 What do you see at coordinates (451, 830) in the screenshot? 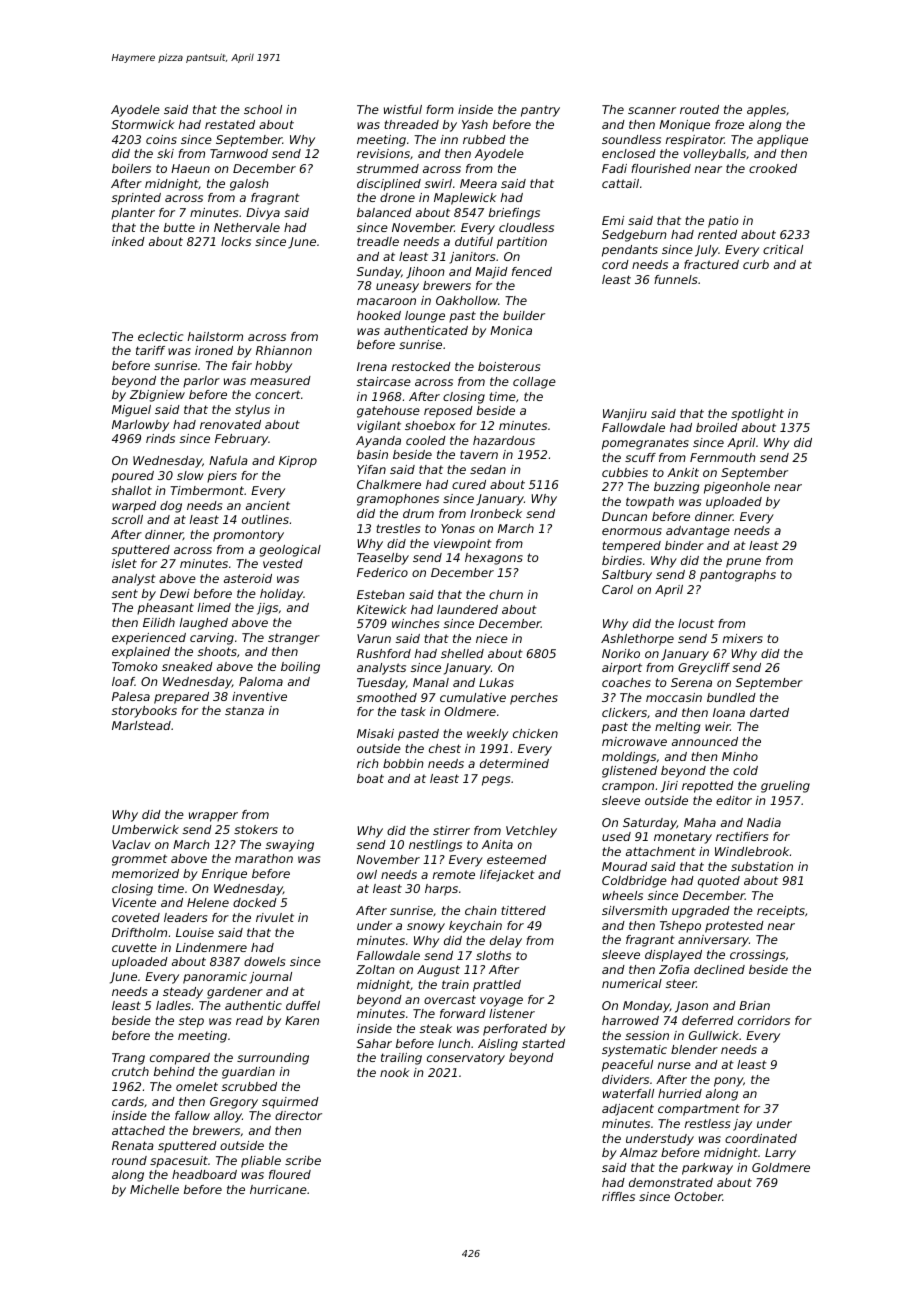
I see `stirrer` at bounding box center [451, 830].
